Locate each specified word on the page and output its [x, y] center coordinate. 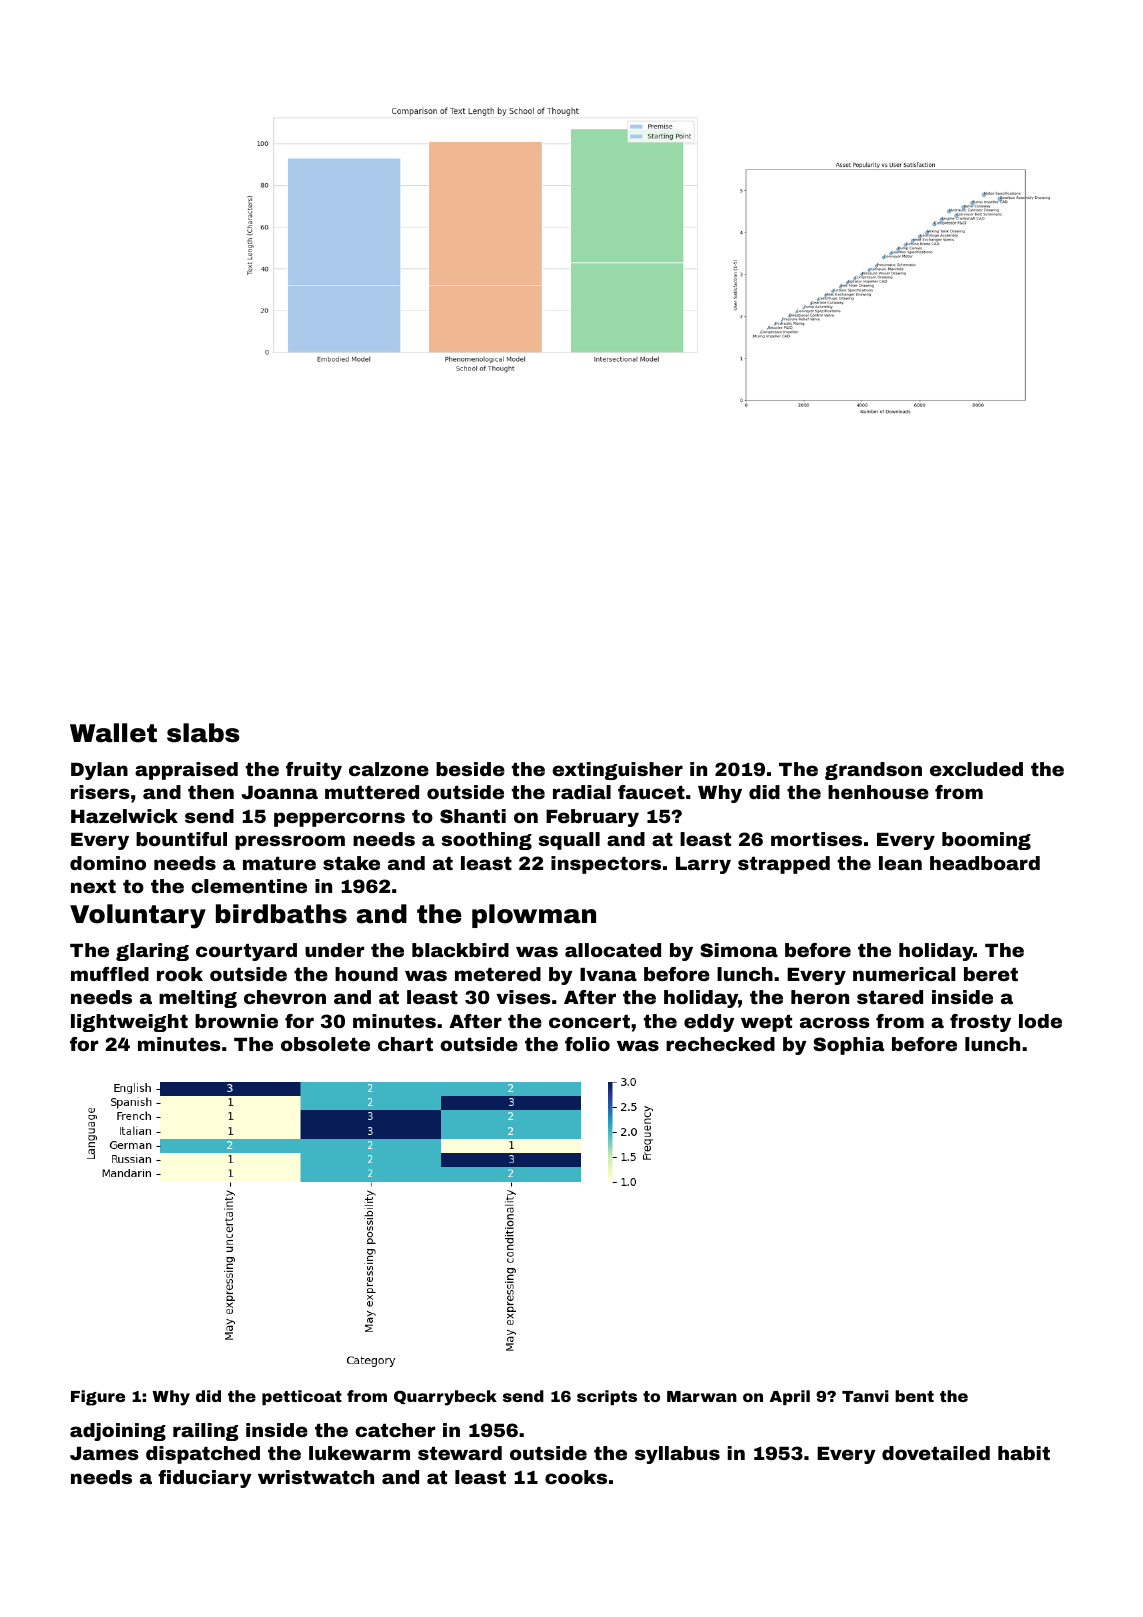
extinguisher [617, 771]
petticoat [302, 1397]
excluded [976, 769]
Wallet [113, 733]
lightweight [129, 1023]
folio [587, 1044]
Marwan [702, 1396]
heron [820, 997]
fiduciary [204, 1479]
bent [914, 1396]
